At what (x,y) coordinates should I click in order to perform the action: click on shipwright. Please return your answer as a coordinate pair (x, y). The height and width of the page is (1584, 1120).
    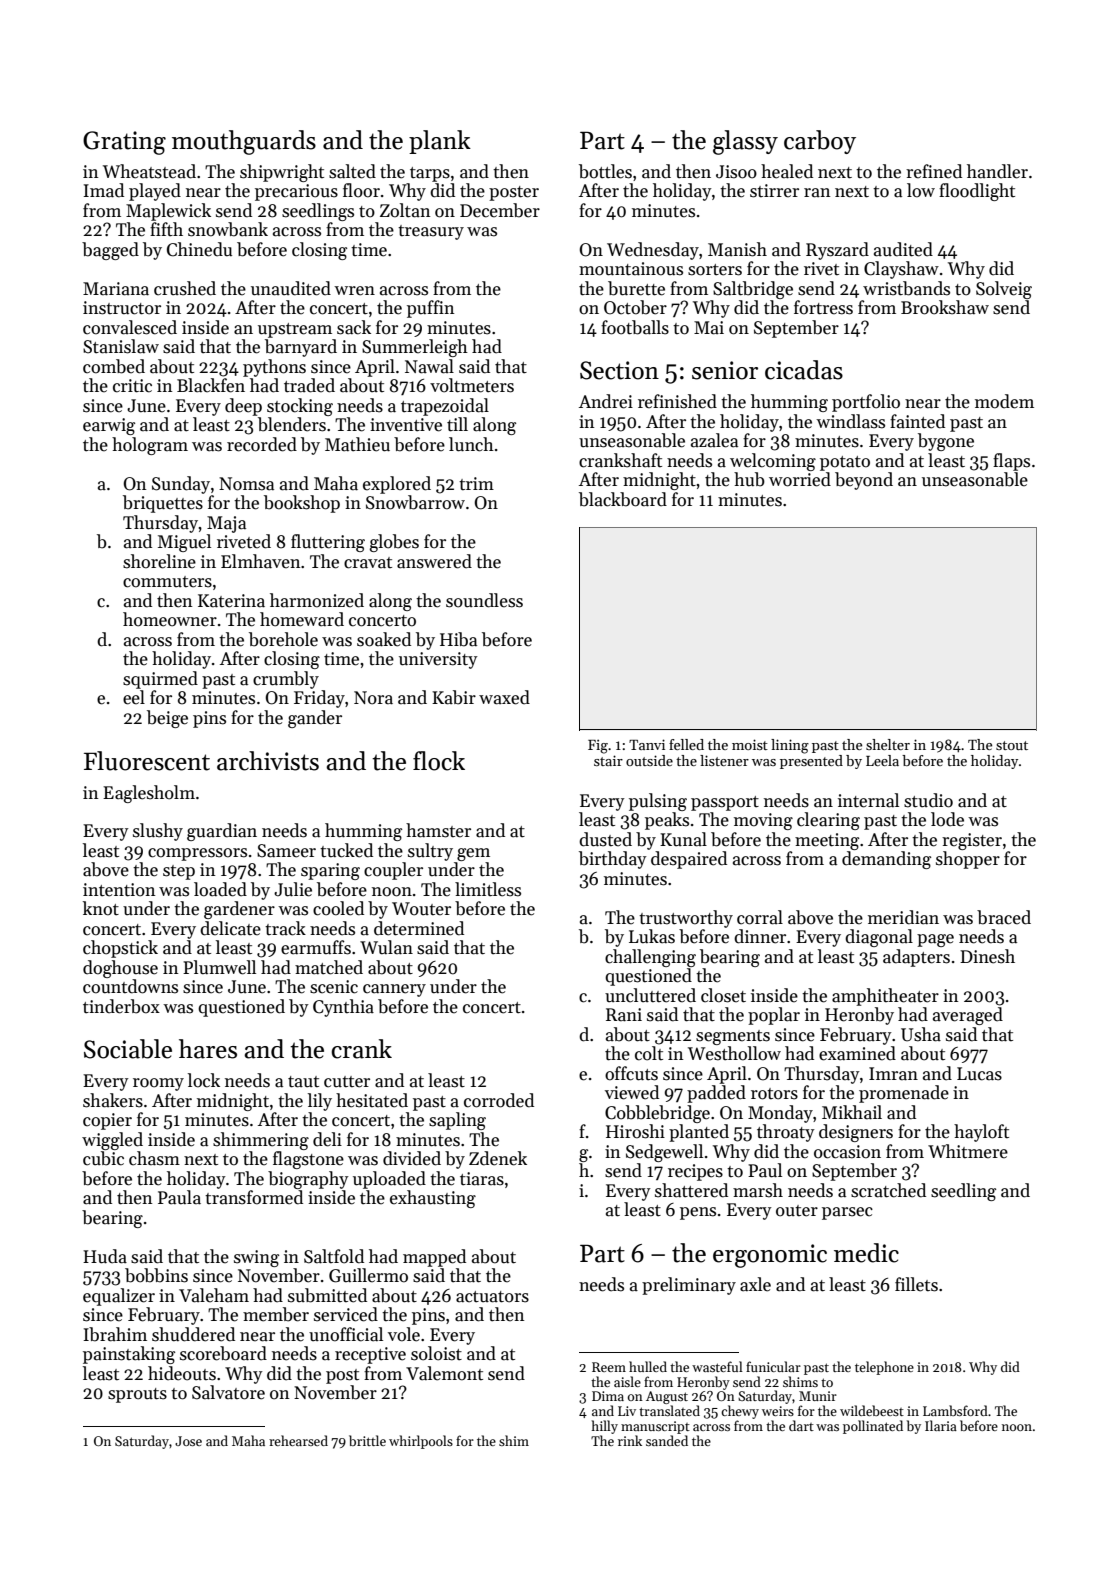
    Looking at the image, I should click on (282, 173).
